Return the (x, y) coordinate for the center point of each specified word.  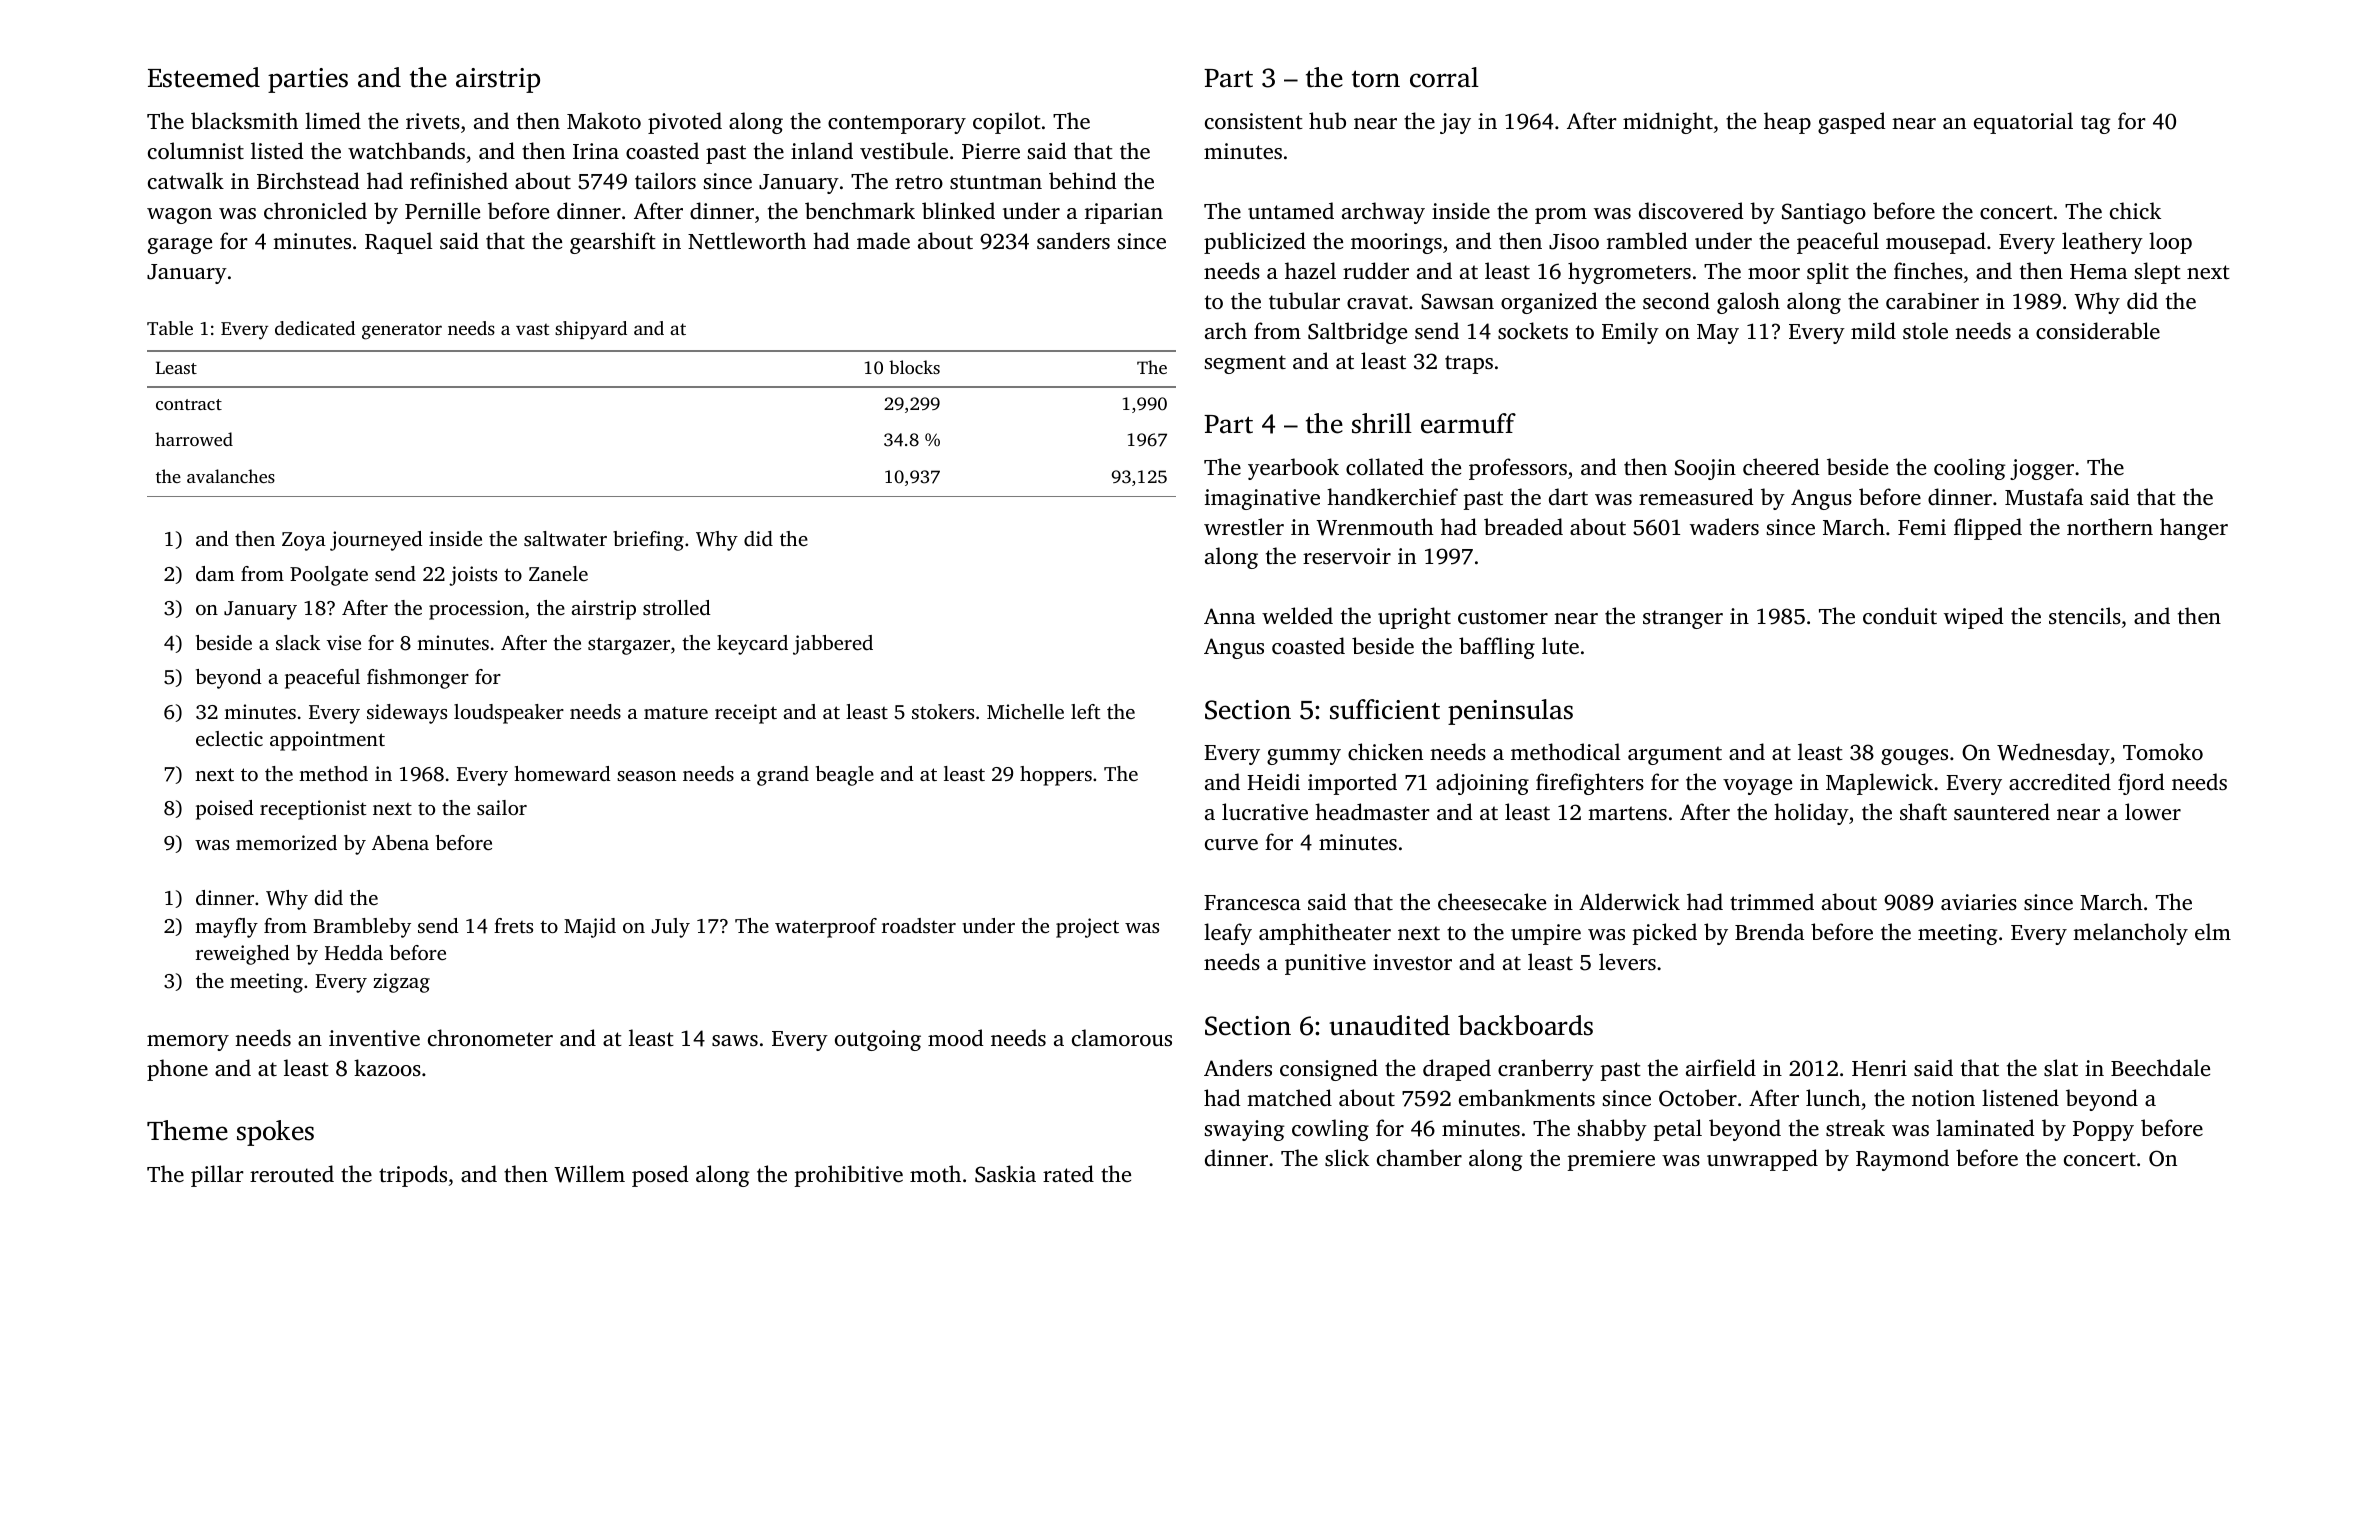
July (670, 928)
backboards (1525, 1025)
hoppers (1056, 776)
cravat (1377, 302)
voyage (1757, 787)
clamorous (1122, 1037)
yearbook (1293, 469)
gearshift (613, 243)
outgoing (878, 1040)
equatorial (2023, 123)
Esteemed (204, 77)
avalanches (231, 476)
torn (1376, 79)
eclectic (229, 738)
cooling (1970, 469)
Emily (1630, 333)
